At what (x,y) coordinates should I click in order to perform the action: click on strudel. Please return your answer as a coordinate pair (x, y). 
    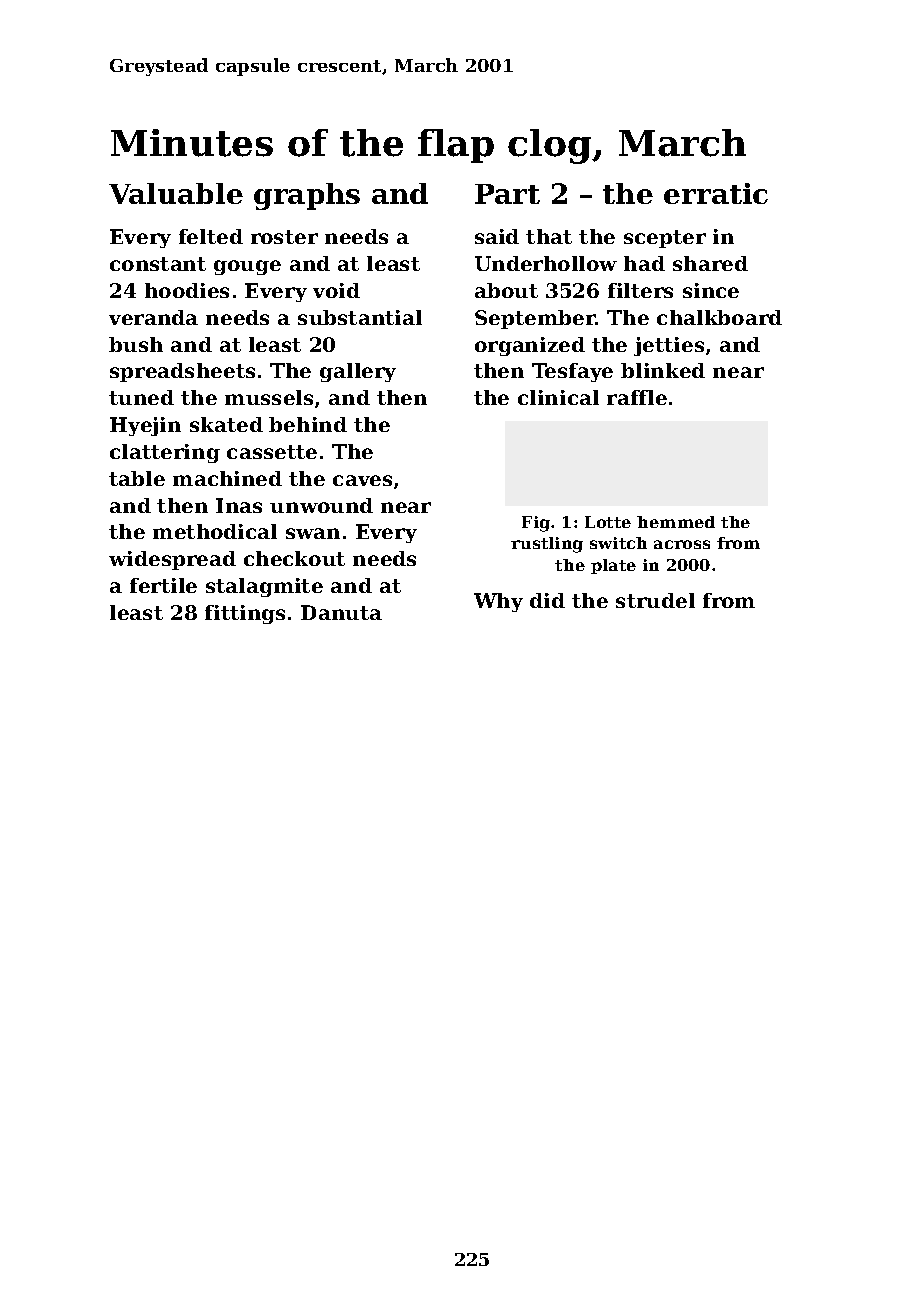
    Looking at the image, I should click on (655, 600).
